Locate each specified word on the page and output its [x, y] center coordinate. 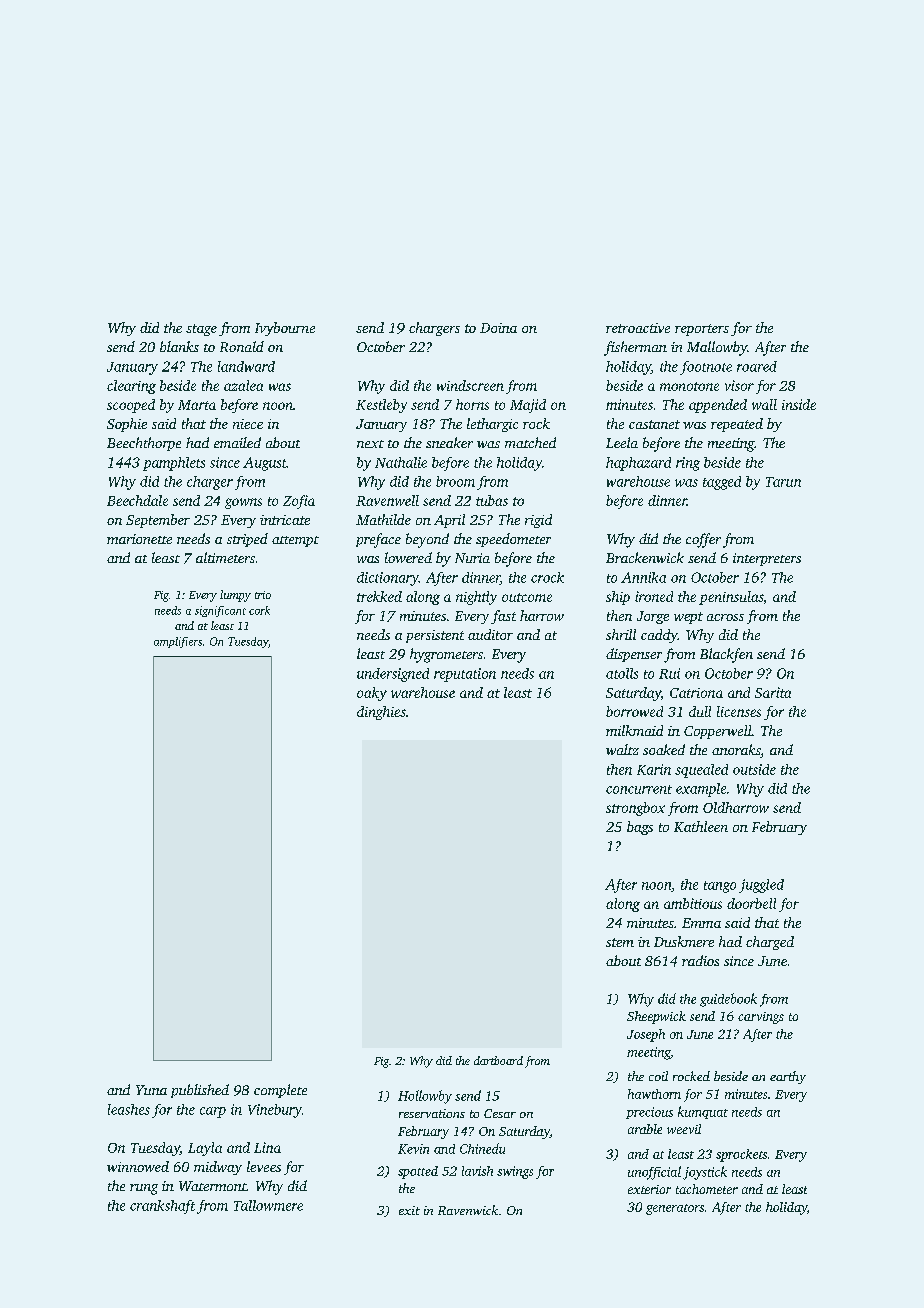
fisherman [635, 348]
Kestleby [381, 406]
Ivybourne [285, 329]
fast [503, 617]
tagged [722, 483]
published [200, 1091]
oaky [372, 694]
